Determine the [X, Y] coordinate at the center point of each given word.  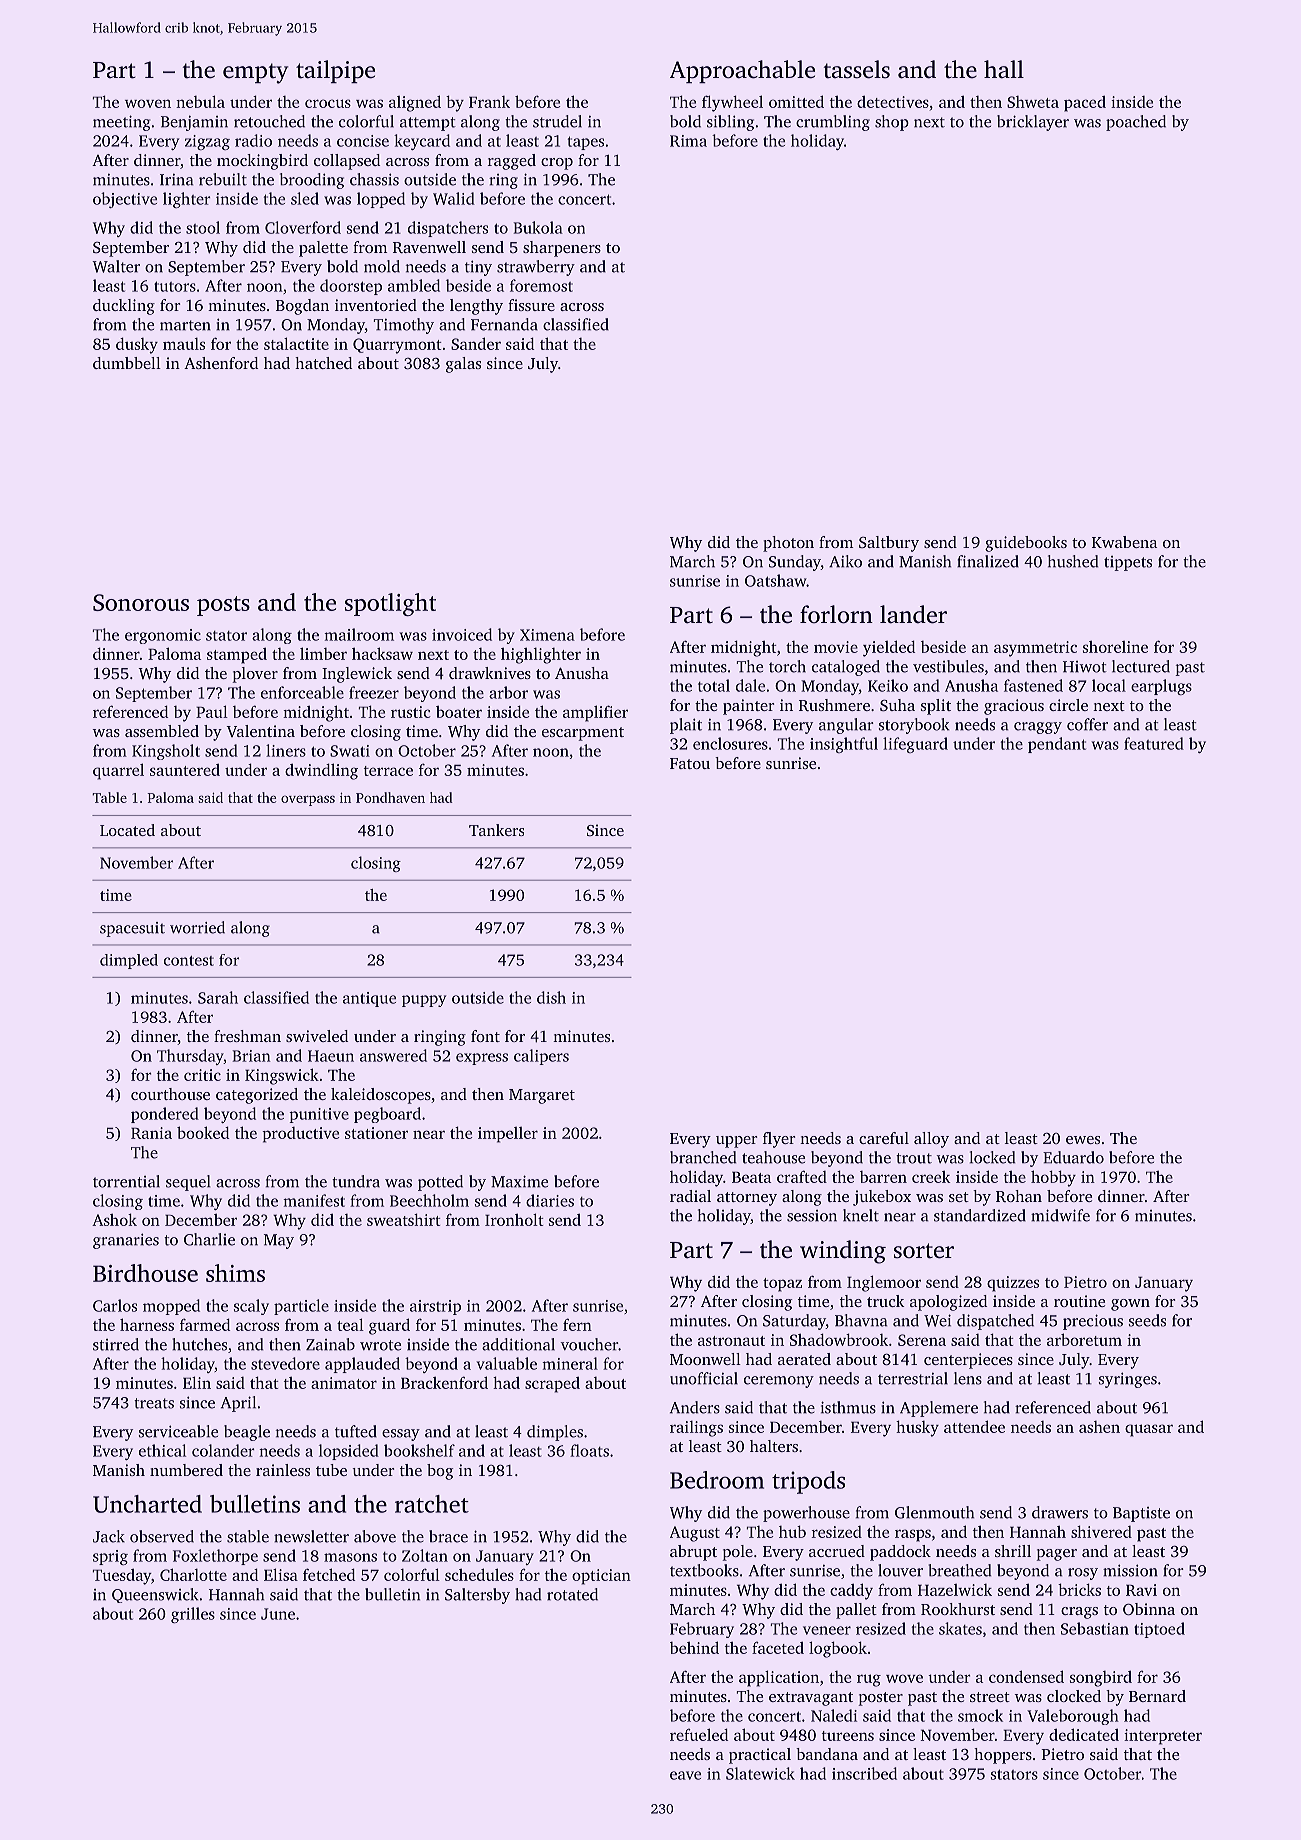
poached [1136, 123]
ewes [1083, 1140]
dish [551, 997]
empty [255, 73]
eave [685, 1775]
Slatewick [760, 1773]
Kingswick [282, 1076]
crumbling [833, 123]
